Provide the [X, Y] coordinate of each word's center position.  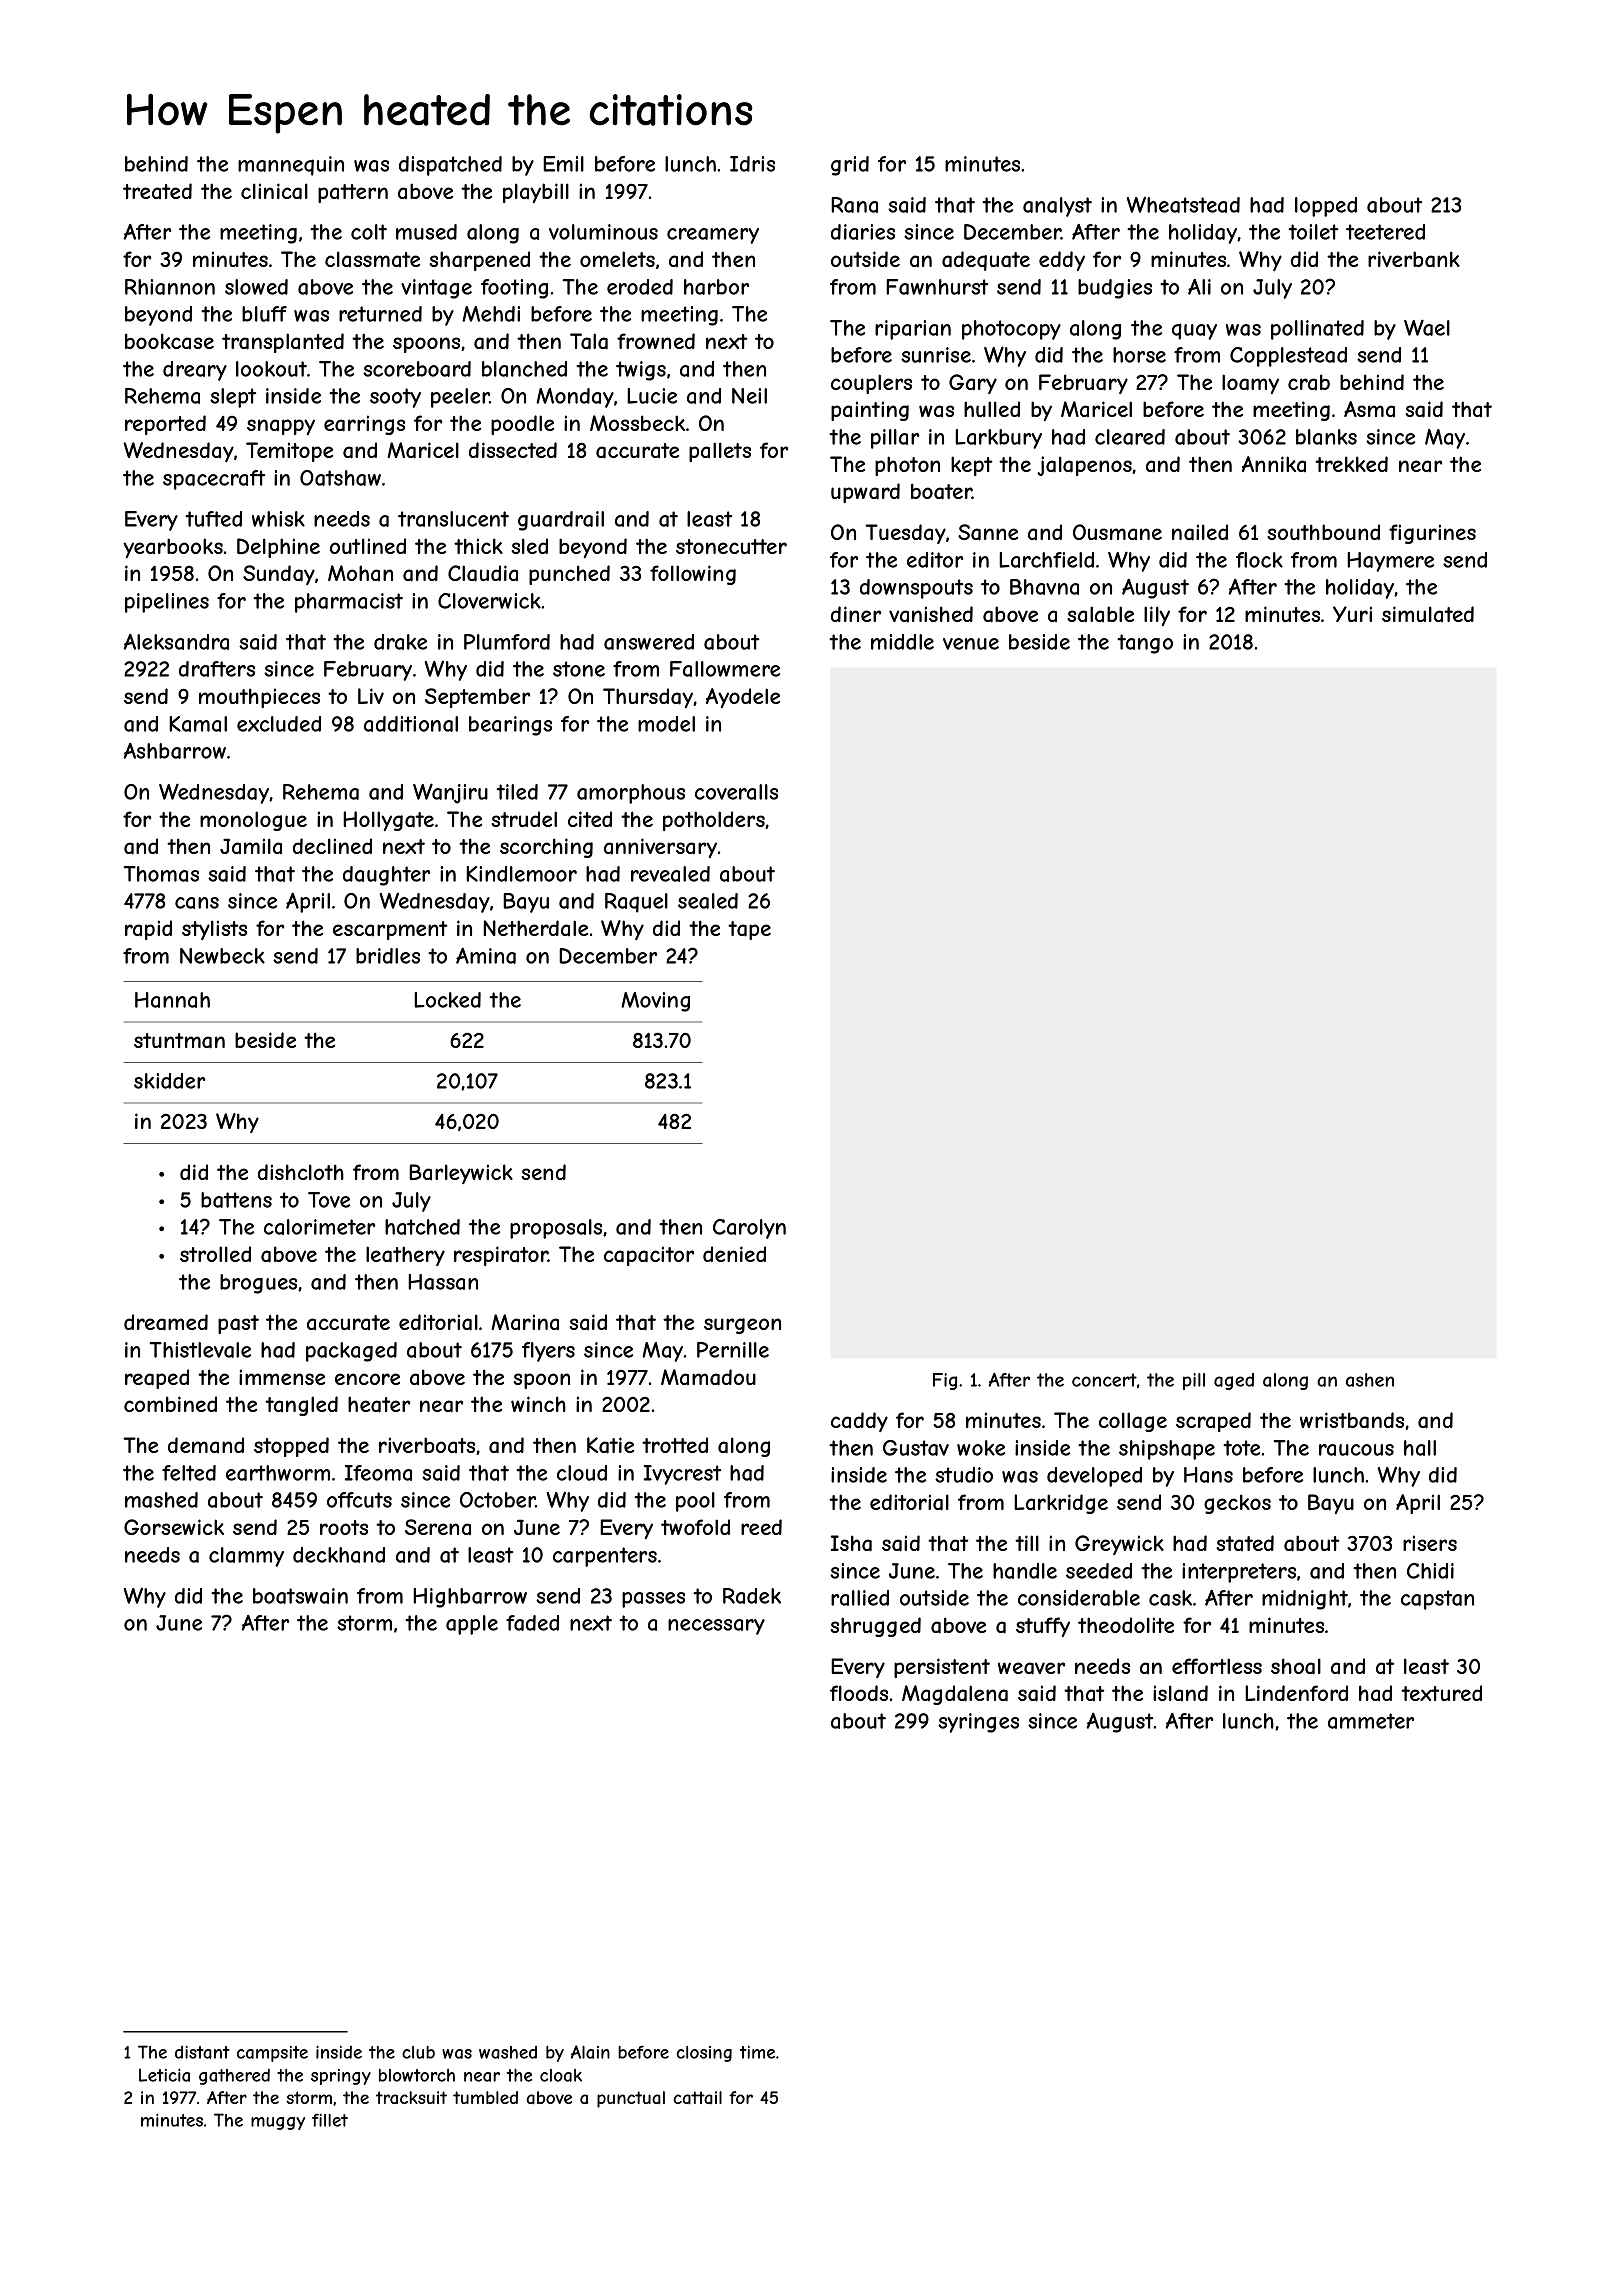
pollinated [1317, 330]
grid [850, 166]
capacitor [649, 1256]
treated [157, 191]
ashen [1370, 1380]
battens [236, 1200]
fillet [330, 2120]
